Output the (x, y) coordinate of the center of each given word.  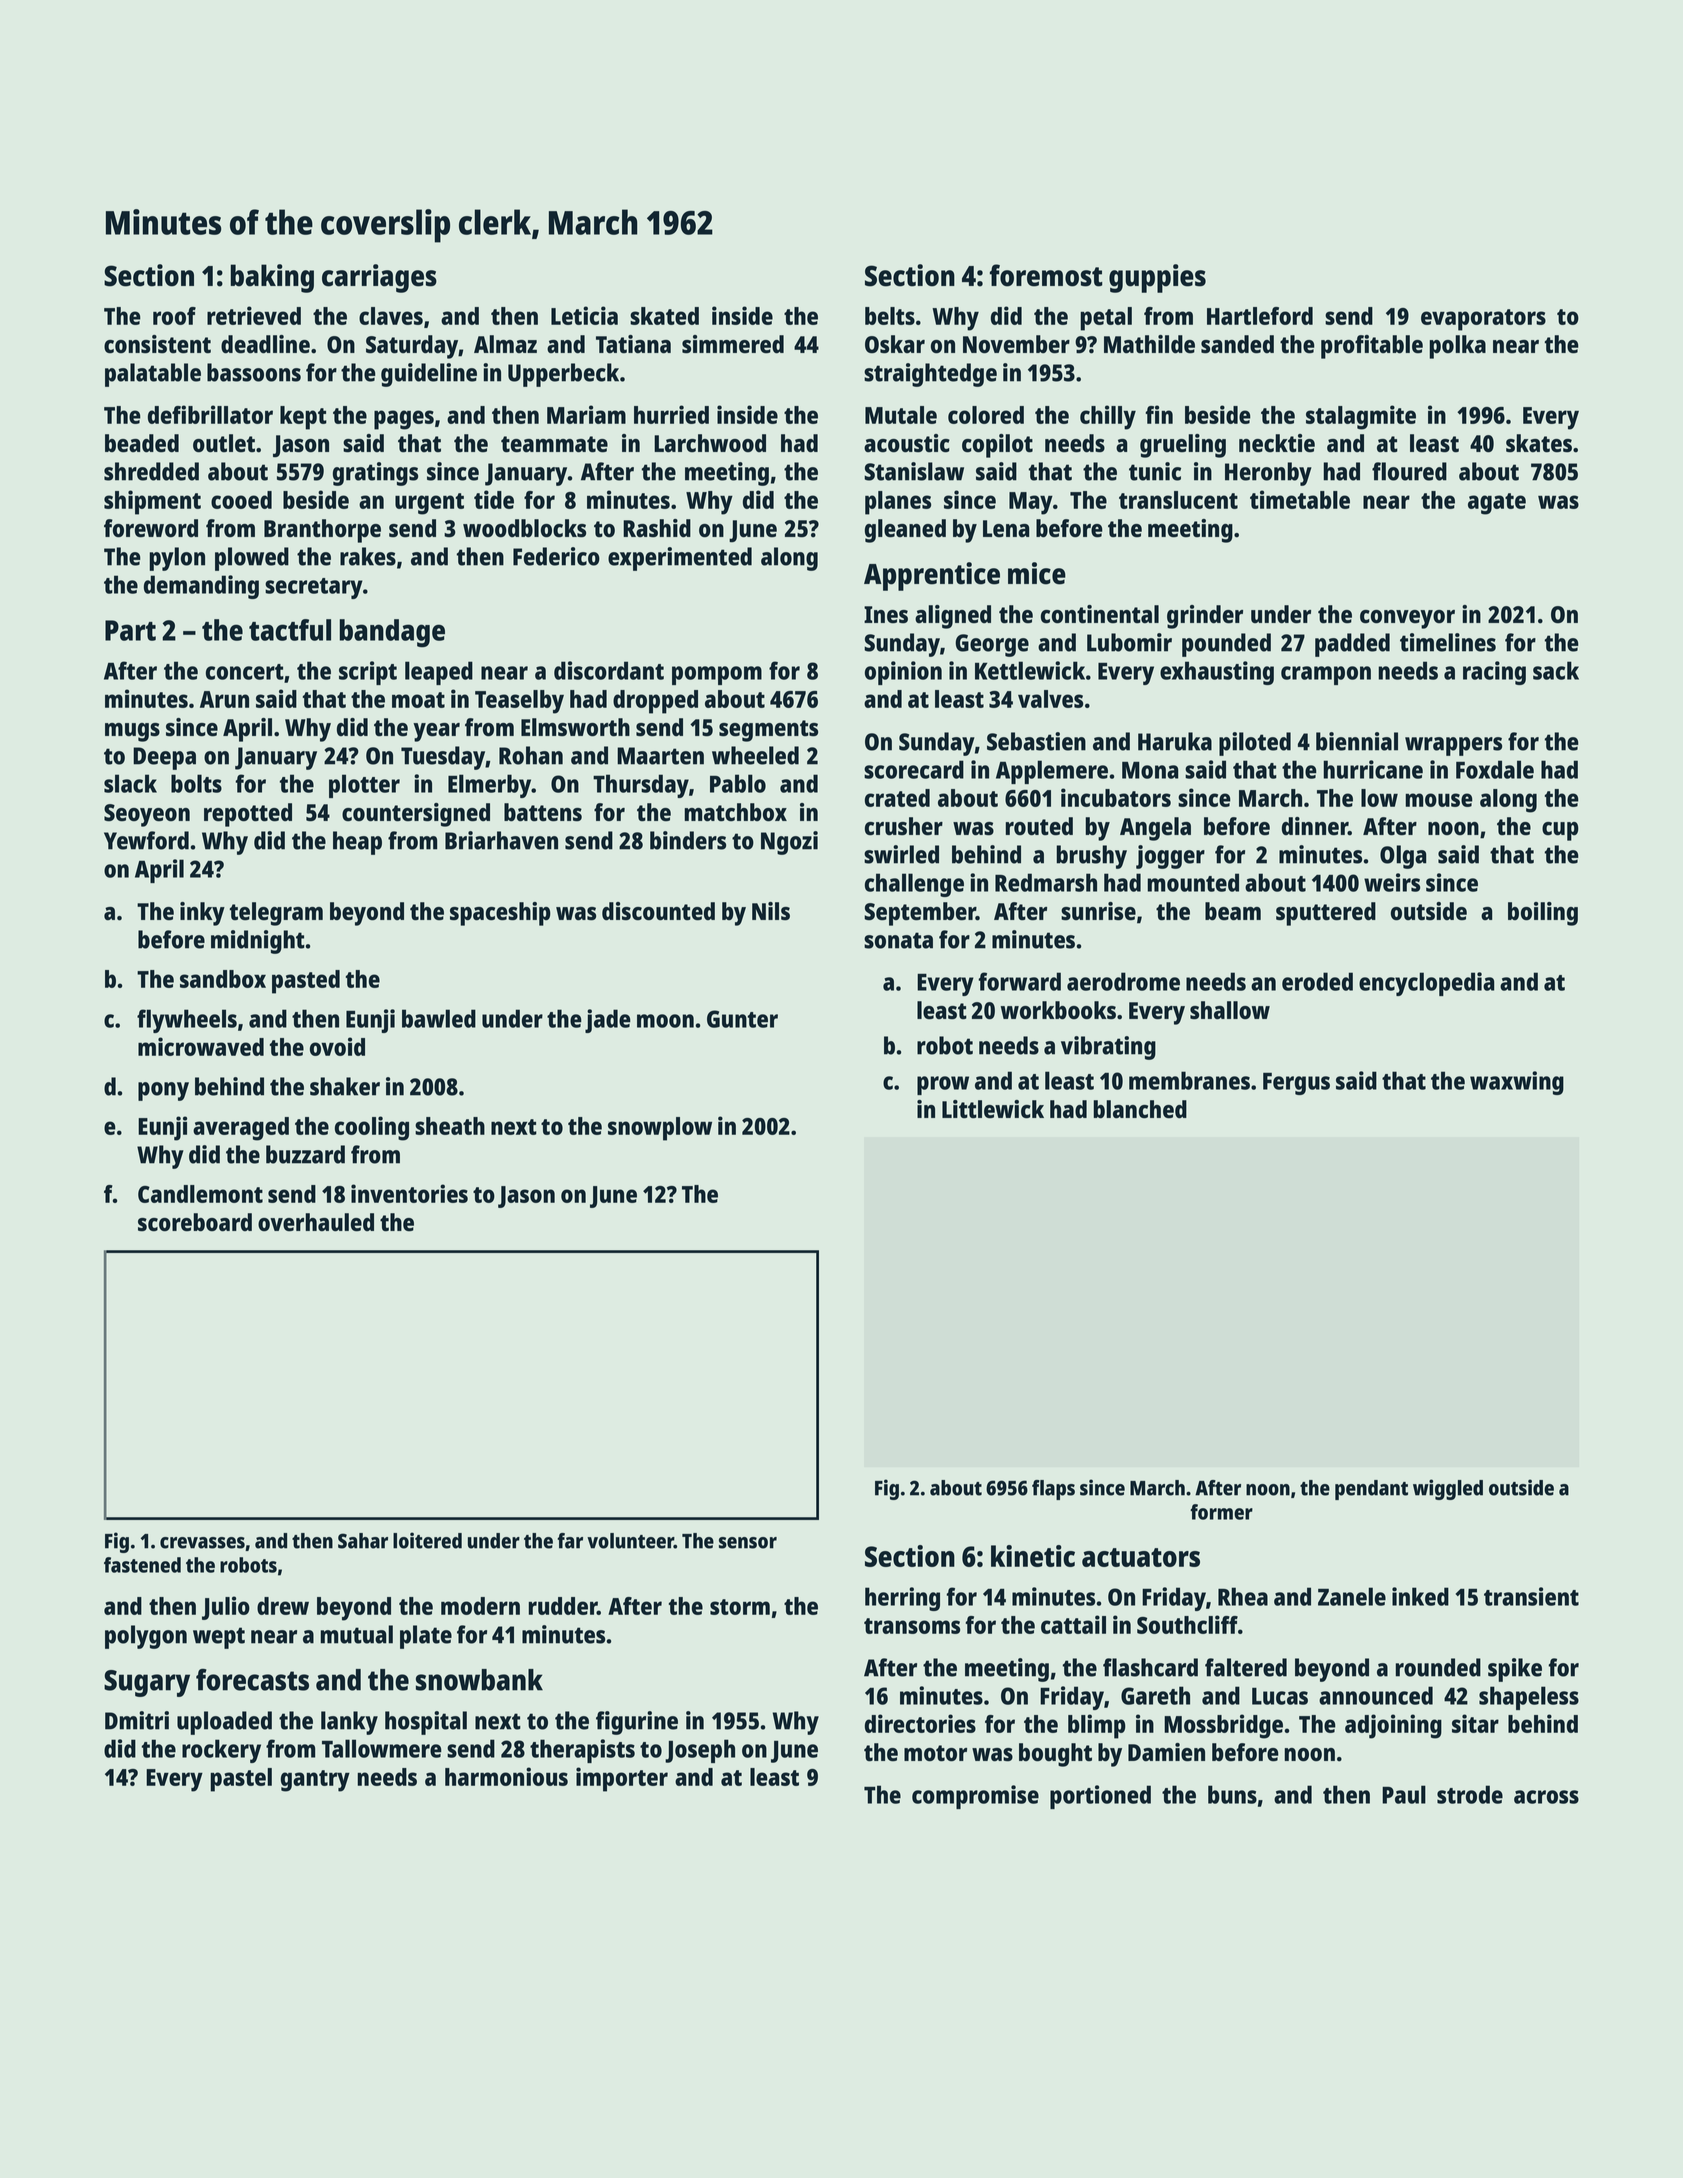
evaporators (1483, 320)
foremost (1046, 275)
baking (272, 278)
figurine (637, 1723)
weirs (1392, 882)
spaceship (500, 914)
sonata (898, 940)
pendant (1371, 1490)
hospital (426, 1723)
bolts (196, 783)
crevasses (202, 1543)
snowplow (660, 1129)
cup (1560, 831)
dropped (655, 702)
